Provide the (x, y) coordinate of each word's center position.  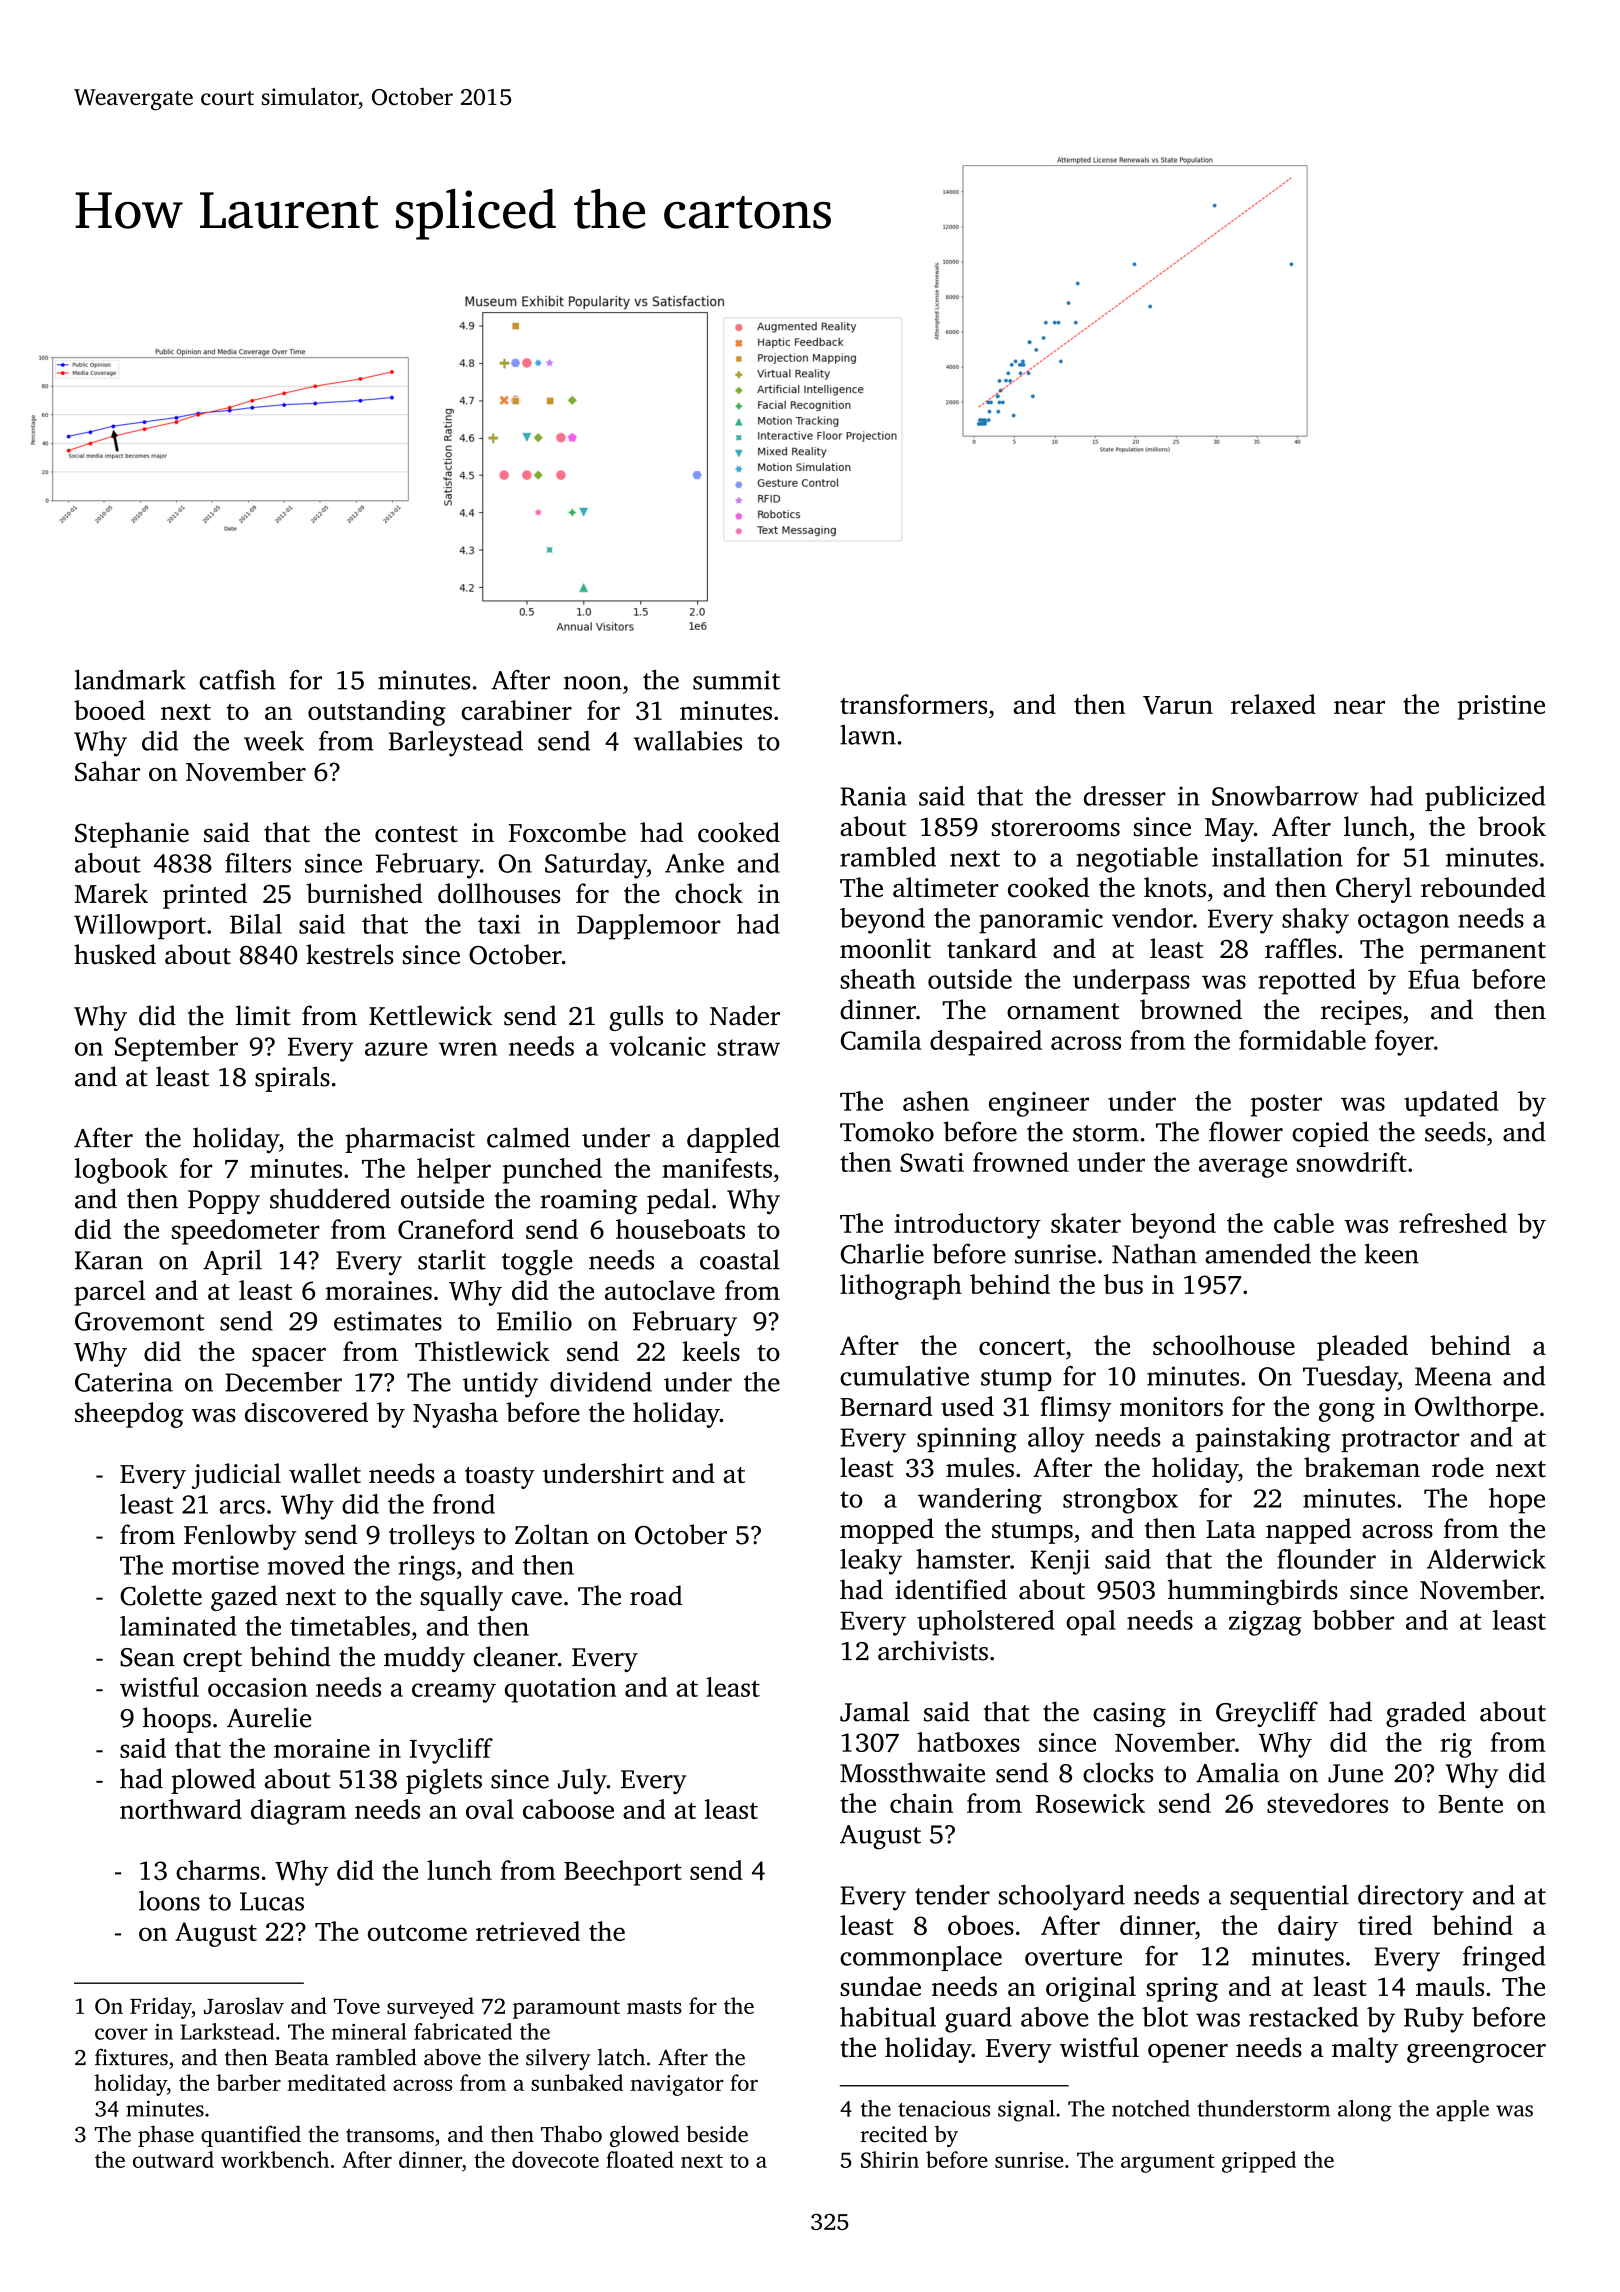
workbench (275, 2159)
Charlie (882, 1253)
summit (736, 680)
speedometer (246, 1232)
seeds (1455, 1131)
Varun (1178, 705)
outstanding (377, 713)
